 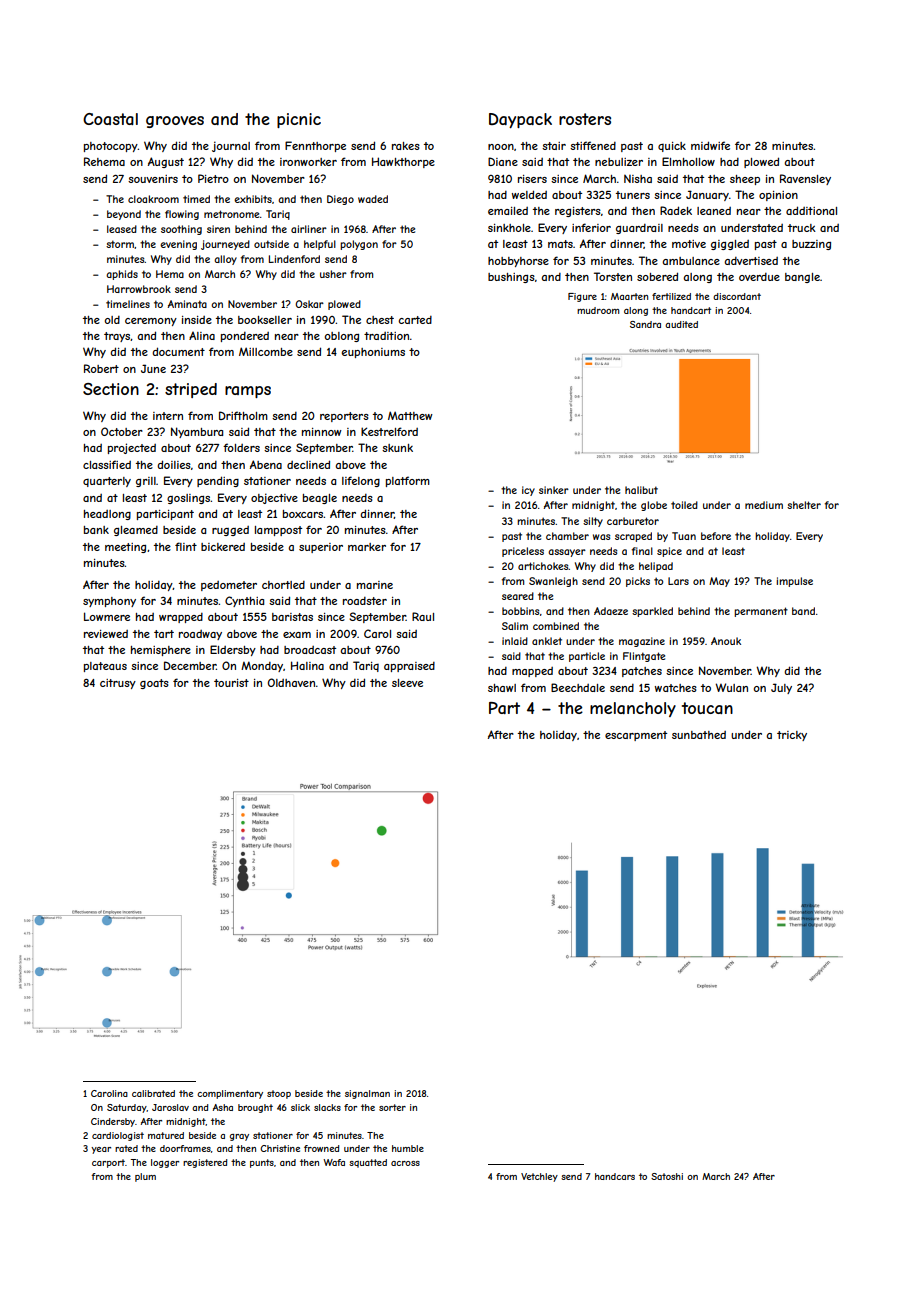 I want to click on citrusy, so click(x=118, y=684).
